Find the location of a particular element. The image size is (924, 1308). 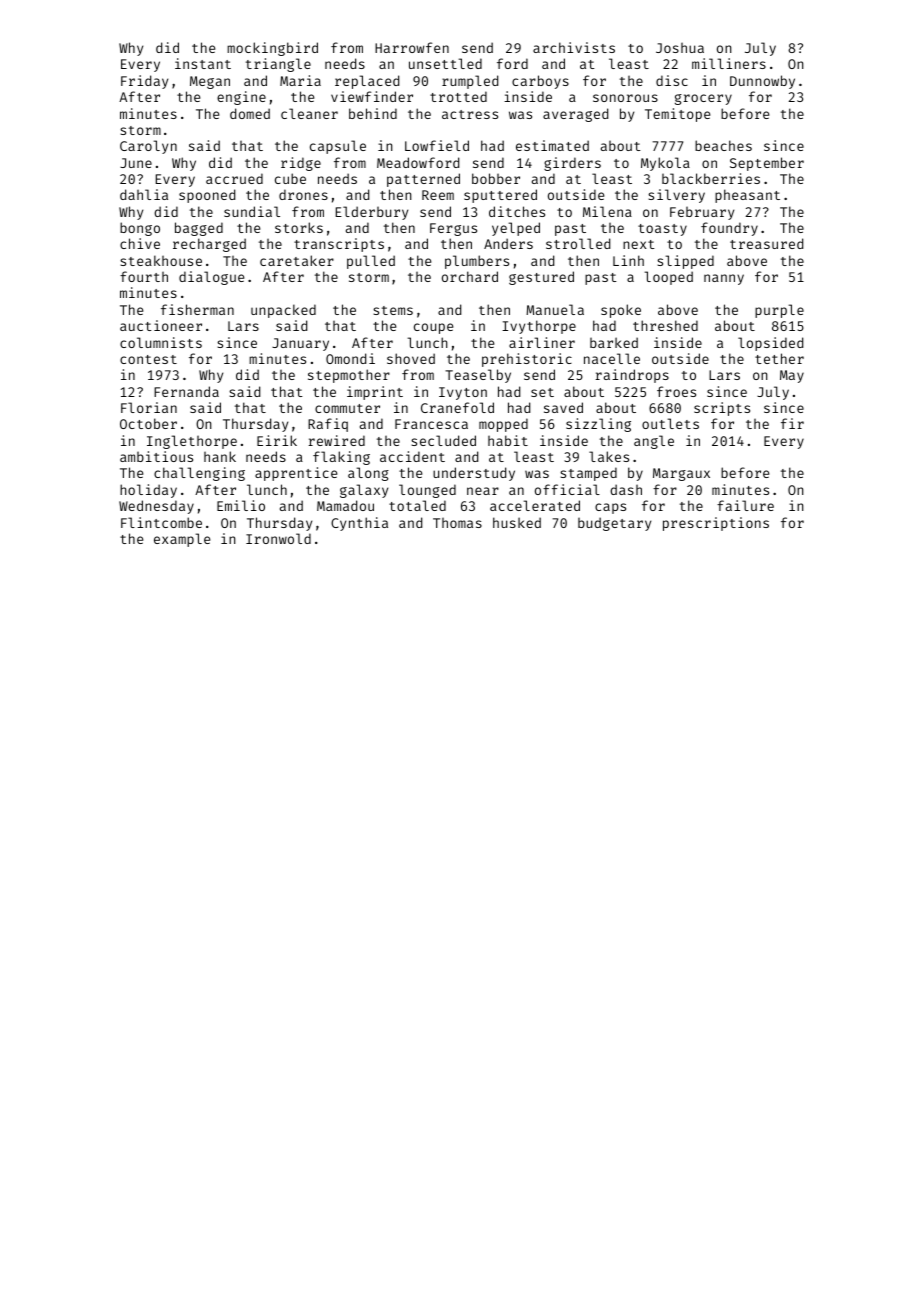

purple is located at coordinates (779, 311).
